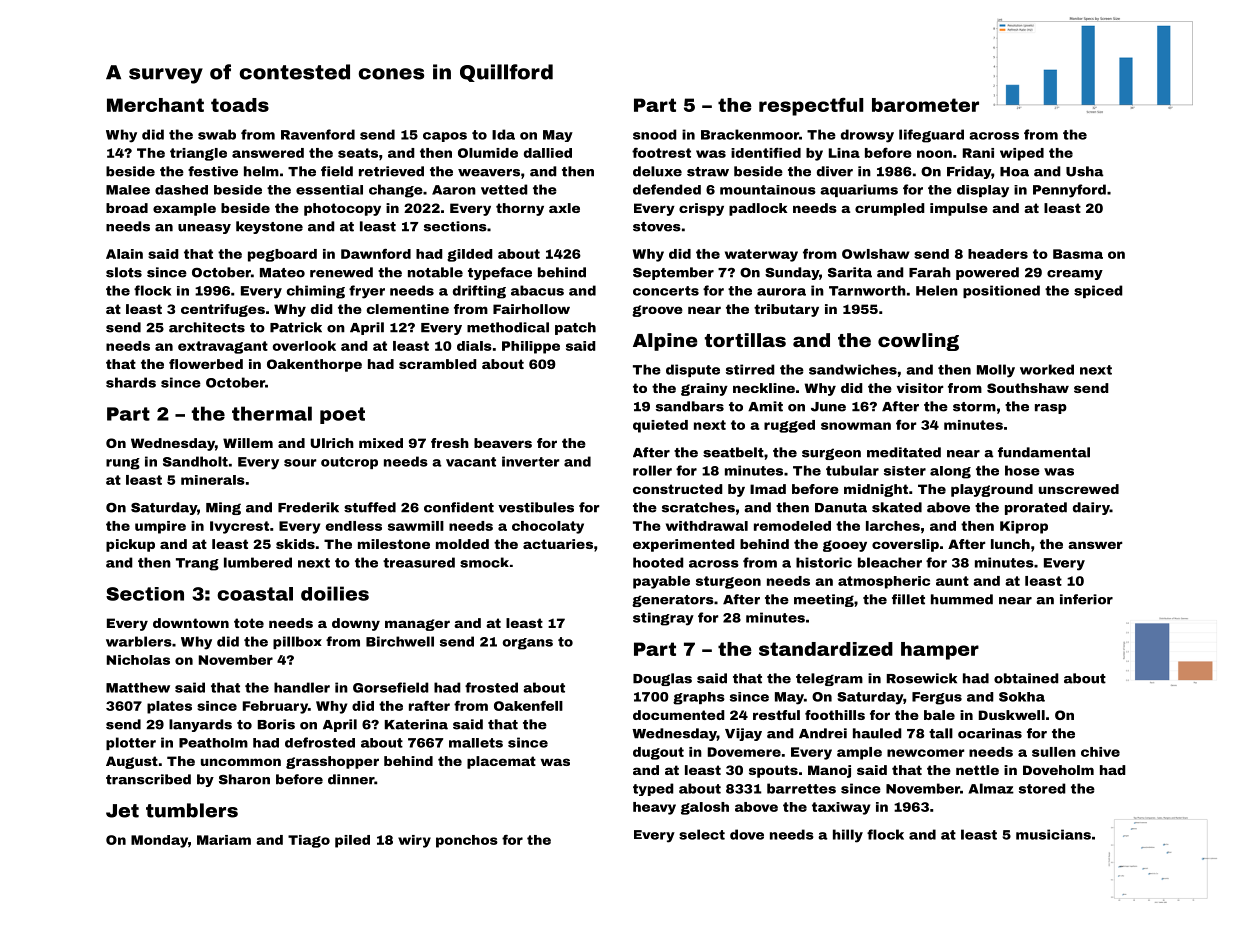 This page has width=1233, height=952. Describe the element at coordinates (773, 771) in the page. I see `spouts` at that location.
